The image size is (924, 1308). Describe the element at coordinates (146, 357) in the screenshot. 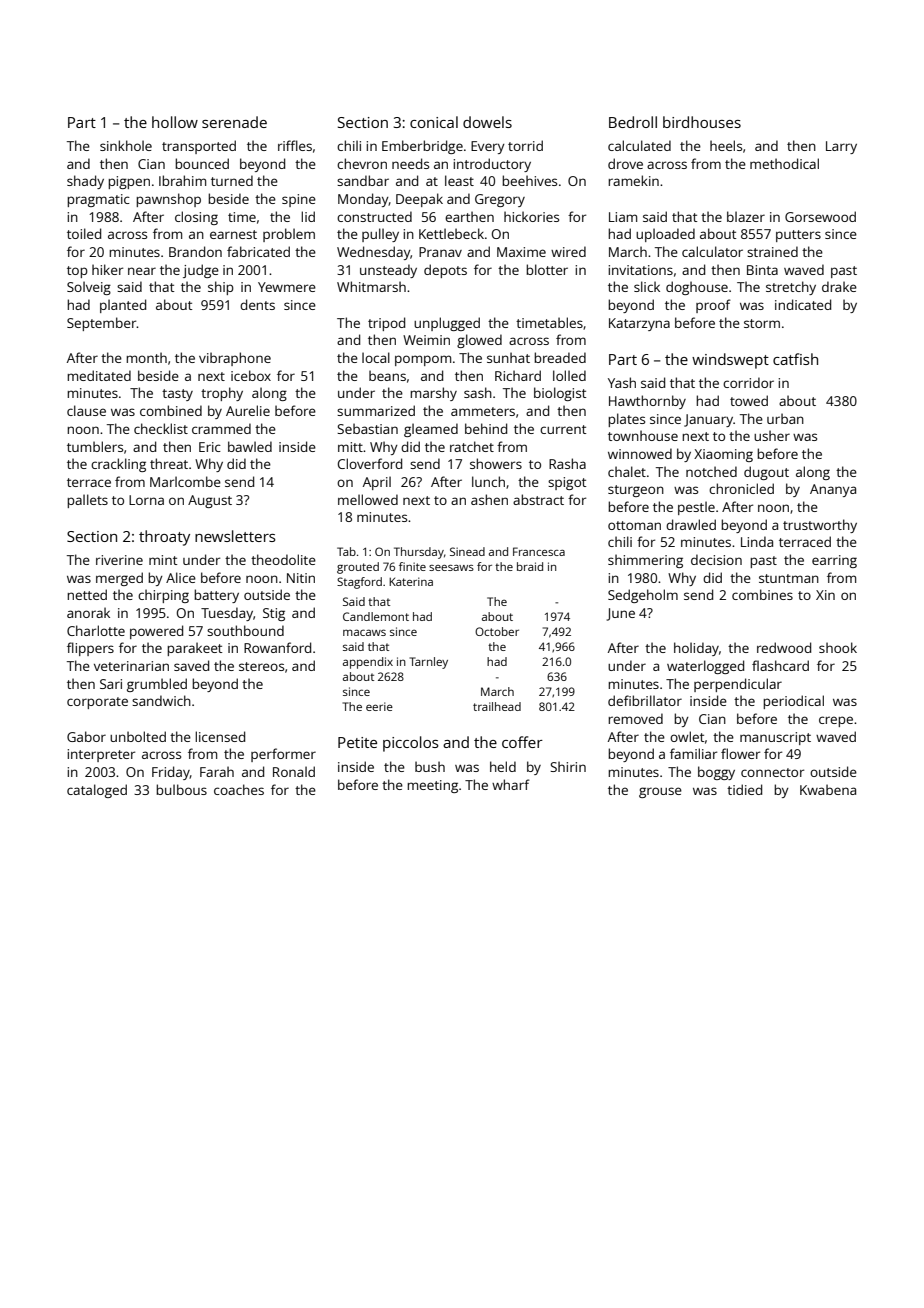

I see `month` at that location.
